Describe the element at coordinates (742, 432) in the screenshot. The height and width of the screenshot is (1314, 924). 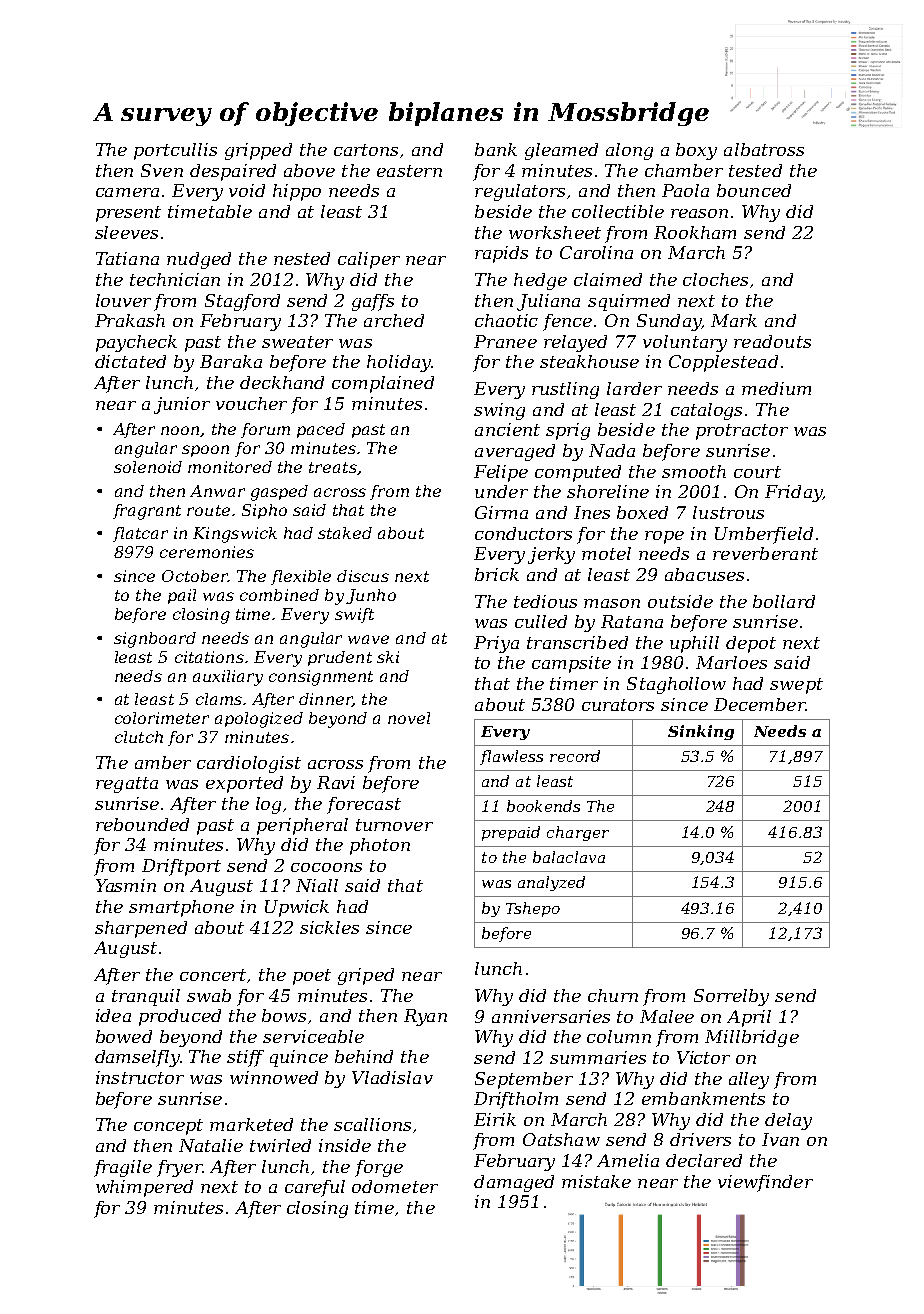
I see `protractor` at that location.
